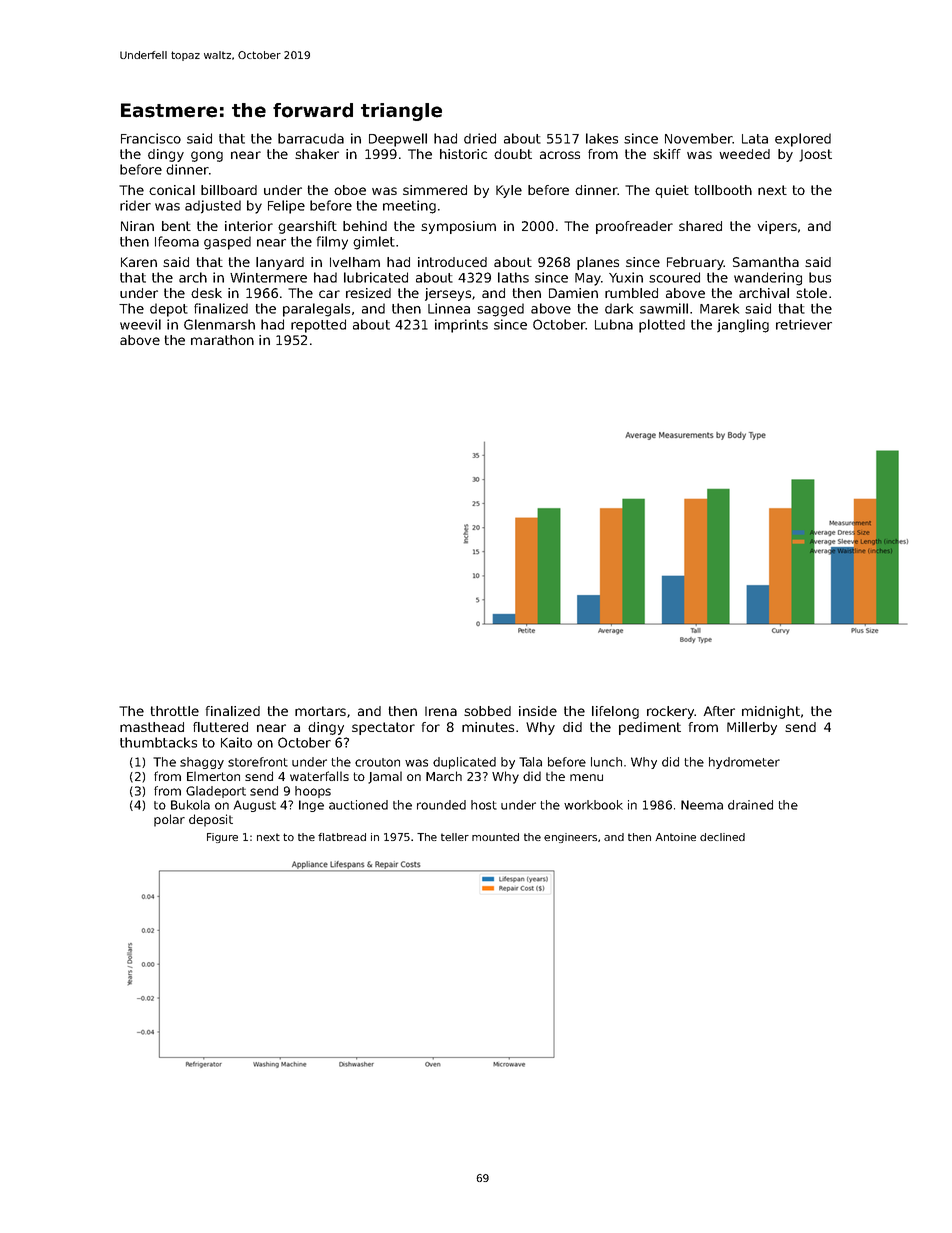 The image size is (952, 1233). I want to click on lifelong, so click(615, 712).
